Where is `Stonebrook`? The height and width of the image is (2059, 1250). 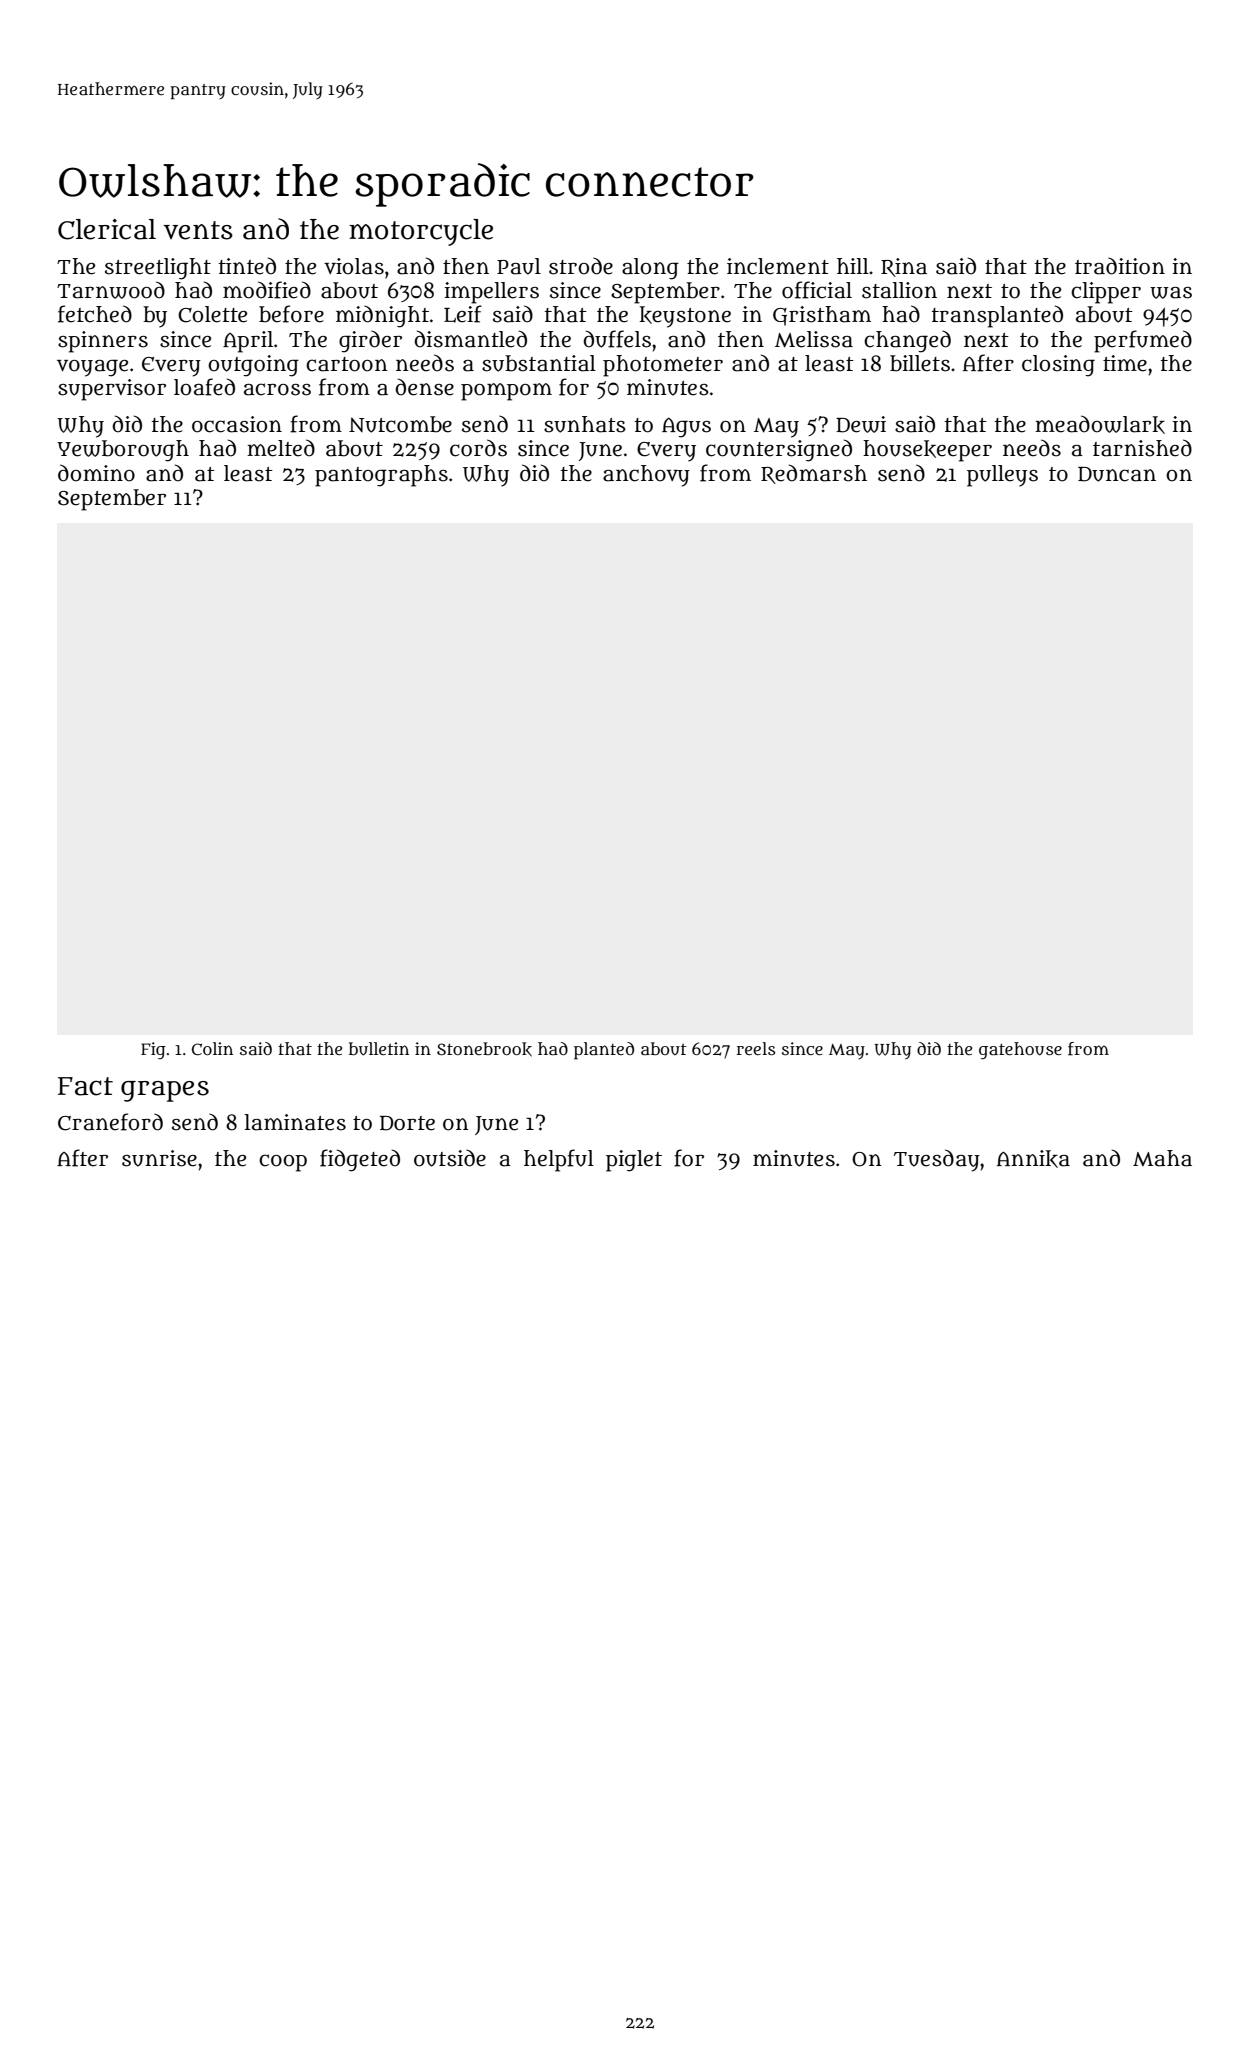
Stonebrook is located at coordinates (484, 1049).
